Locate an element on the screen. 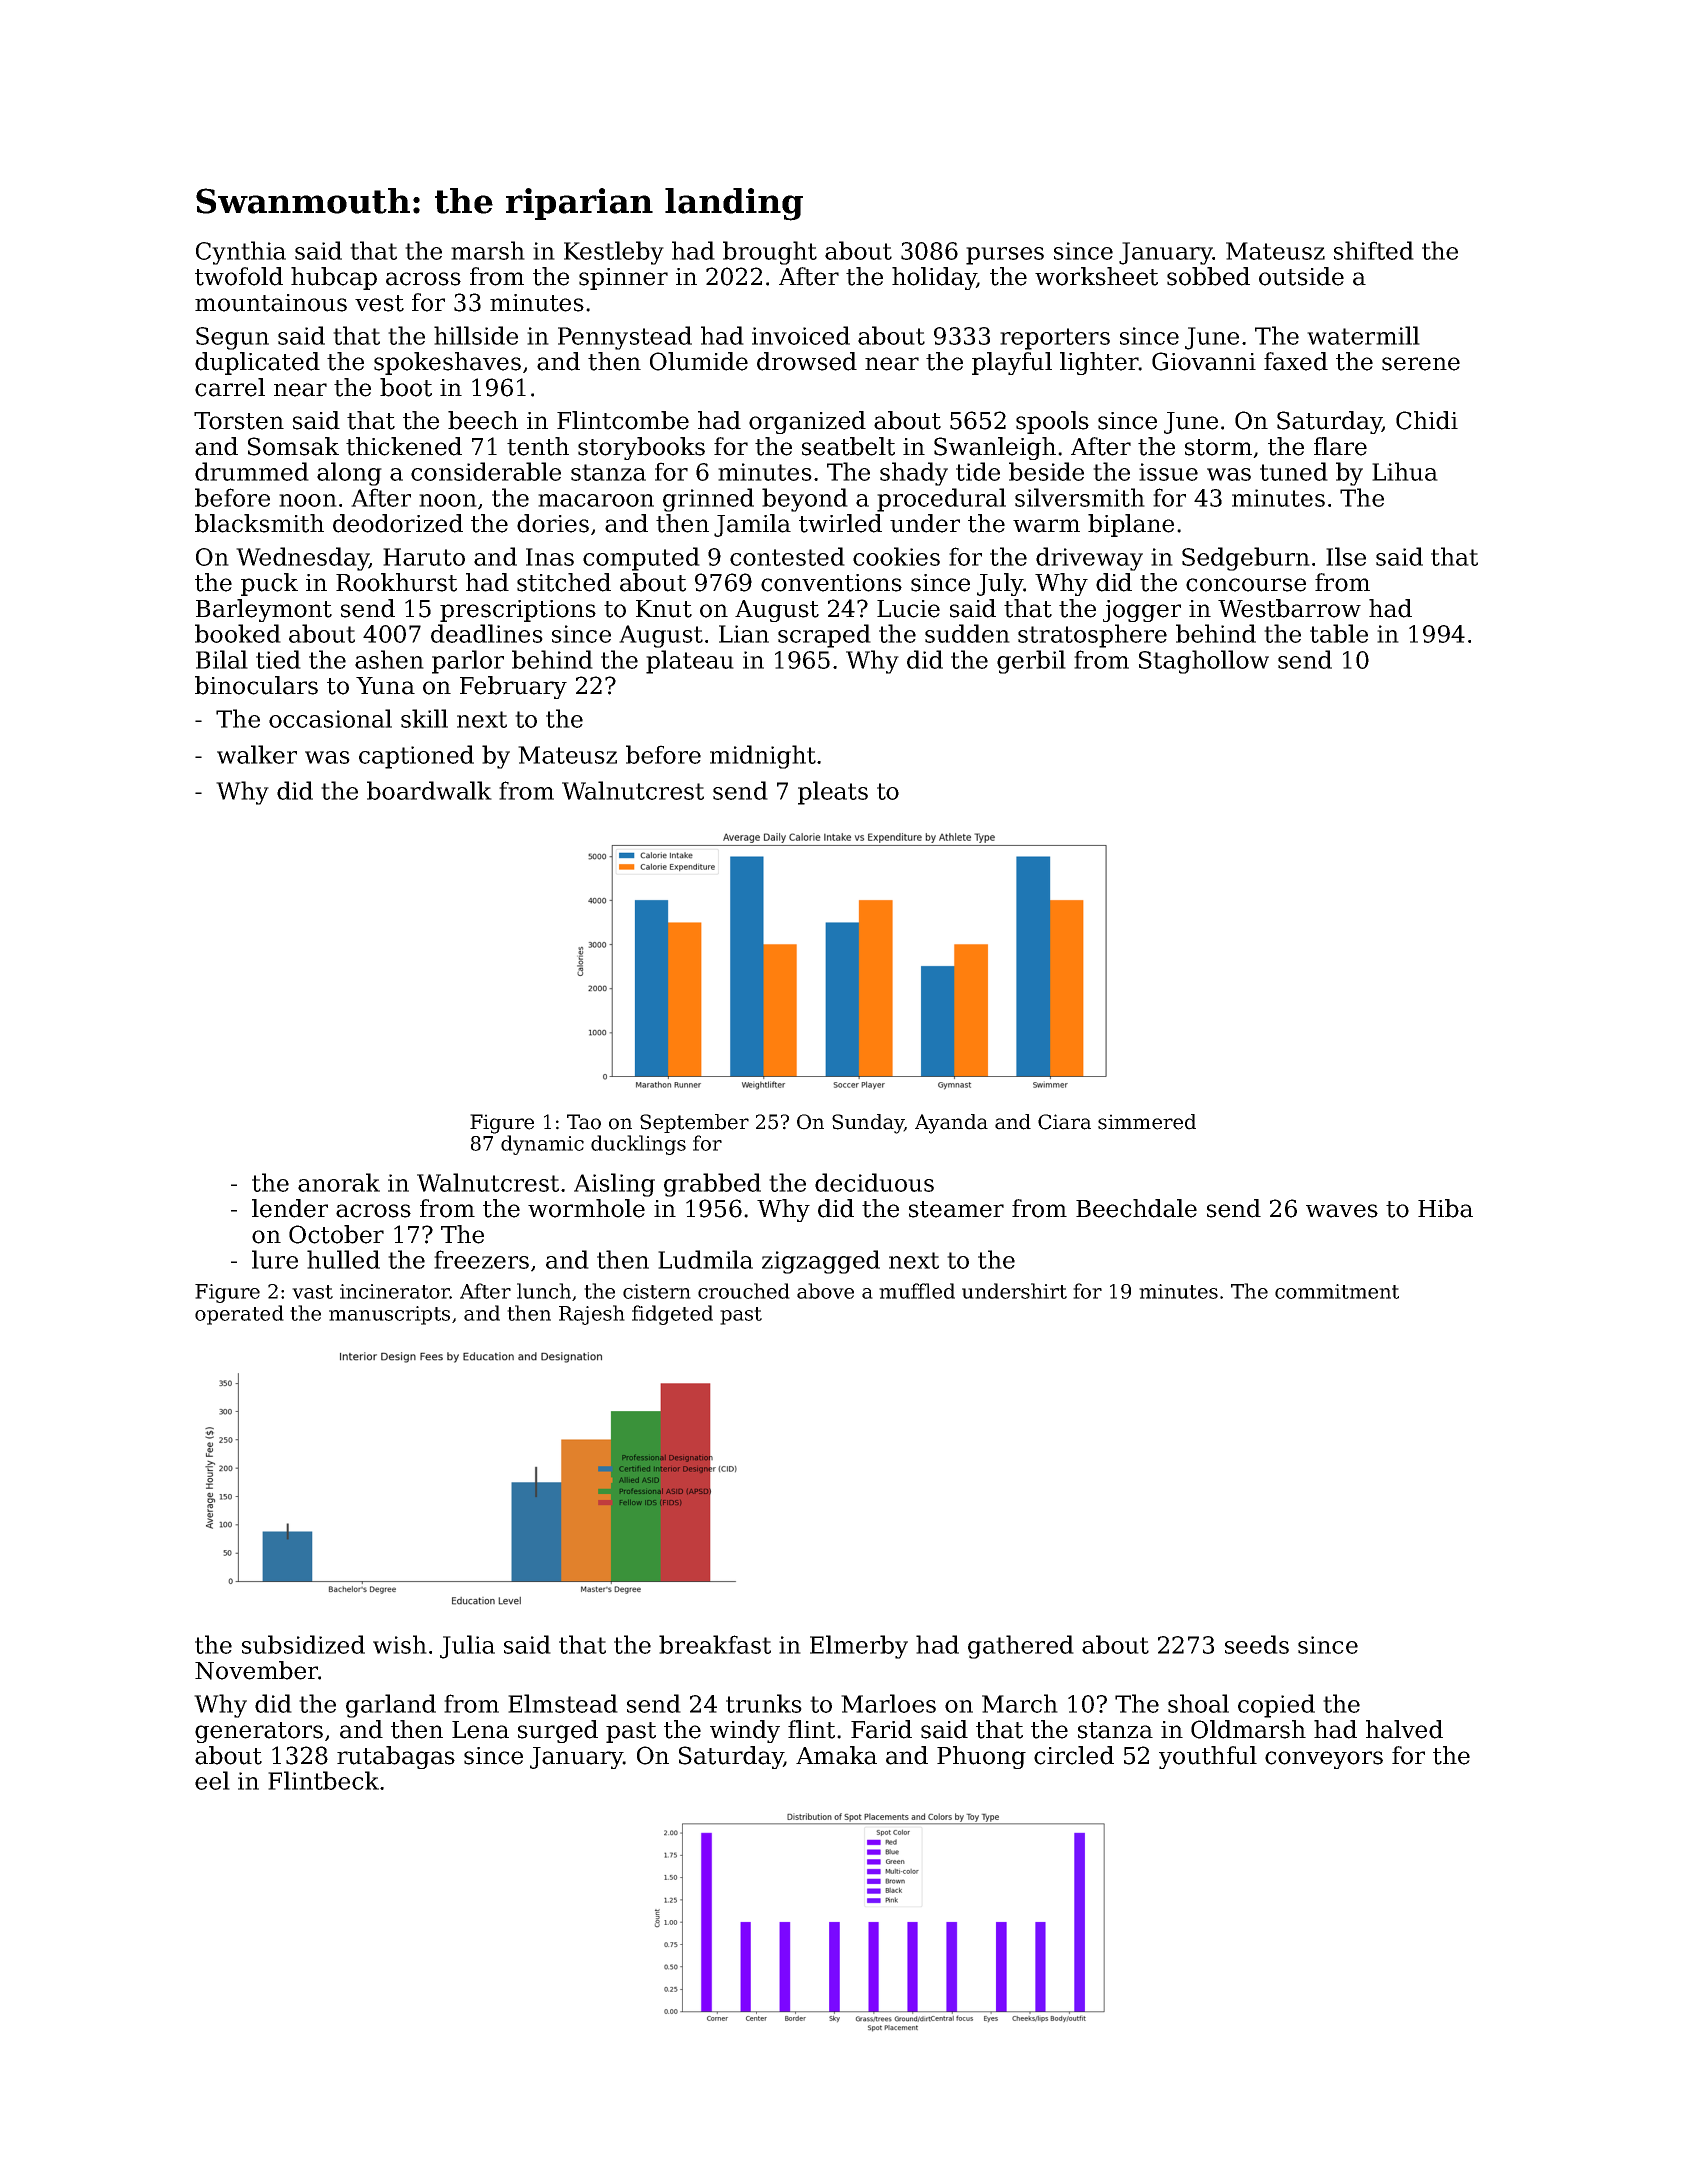  binoculars is located at coordinates (256, 685).
